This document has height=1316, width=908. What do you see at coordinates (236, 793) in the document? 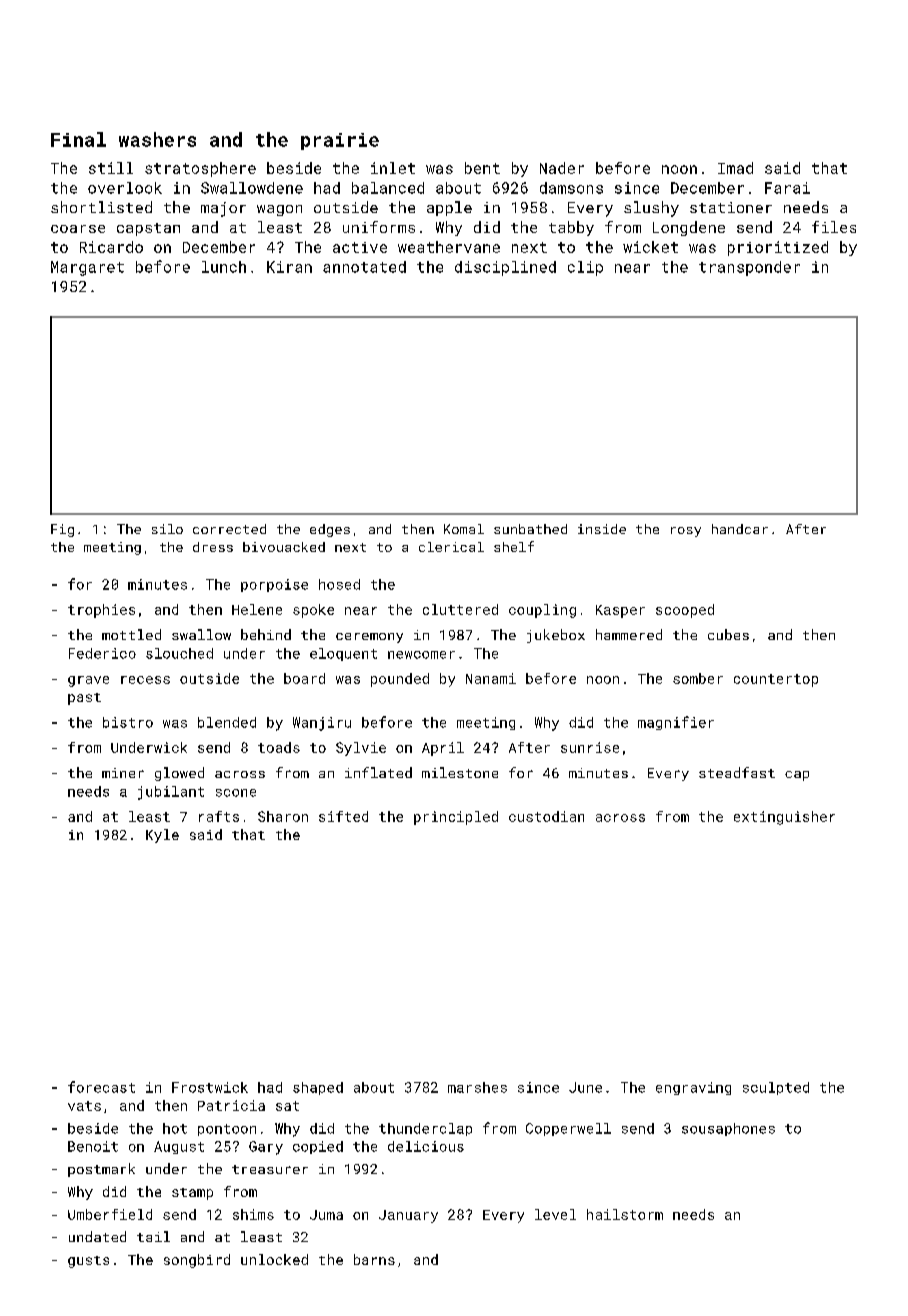
I see `scone` at bounding box center [236, 793].
